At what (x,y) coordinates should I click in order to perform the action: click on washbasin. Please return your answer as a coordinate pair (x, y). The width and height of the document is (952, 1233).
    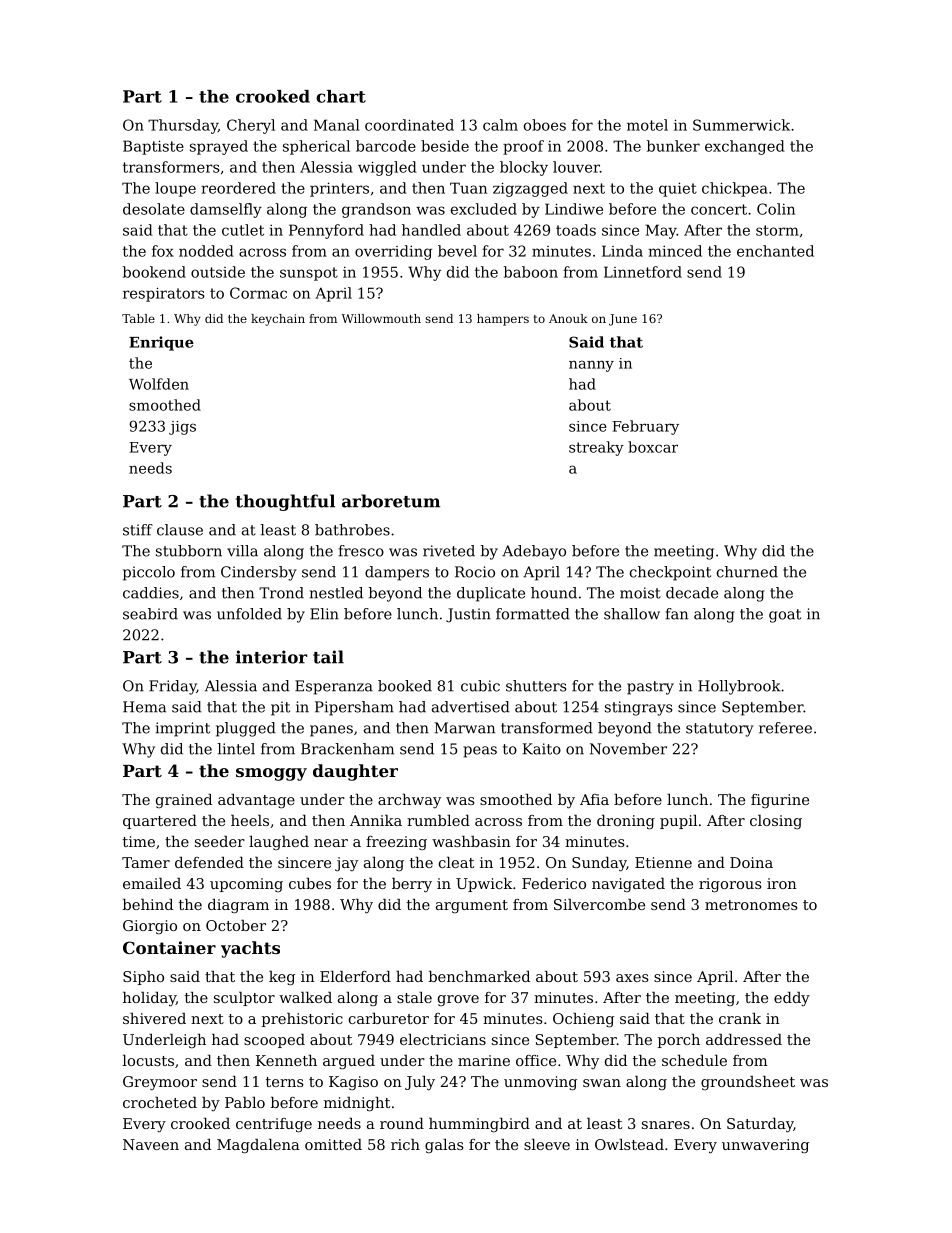
    Looking at the image, I should click on (471, 841).
